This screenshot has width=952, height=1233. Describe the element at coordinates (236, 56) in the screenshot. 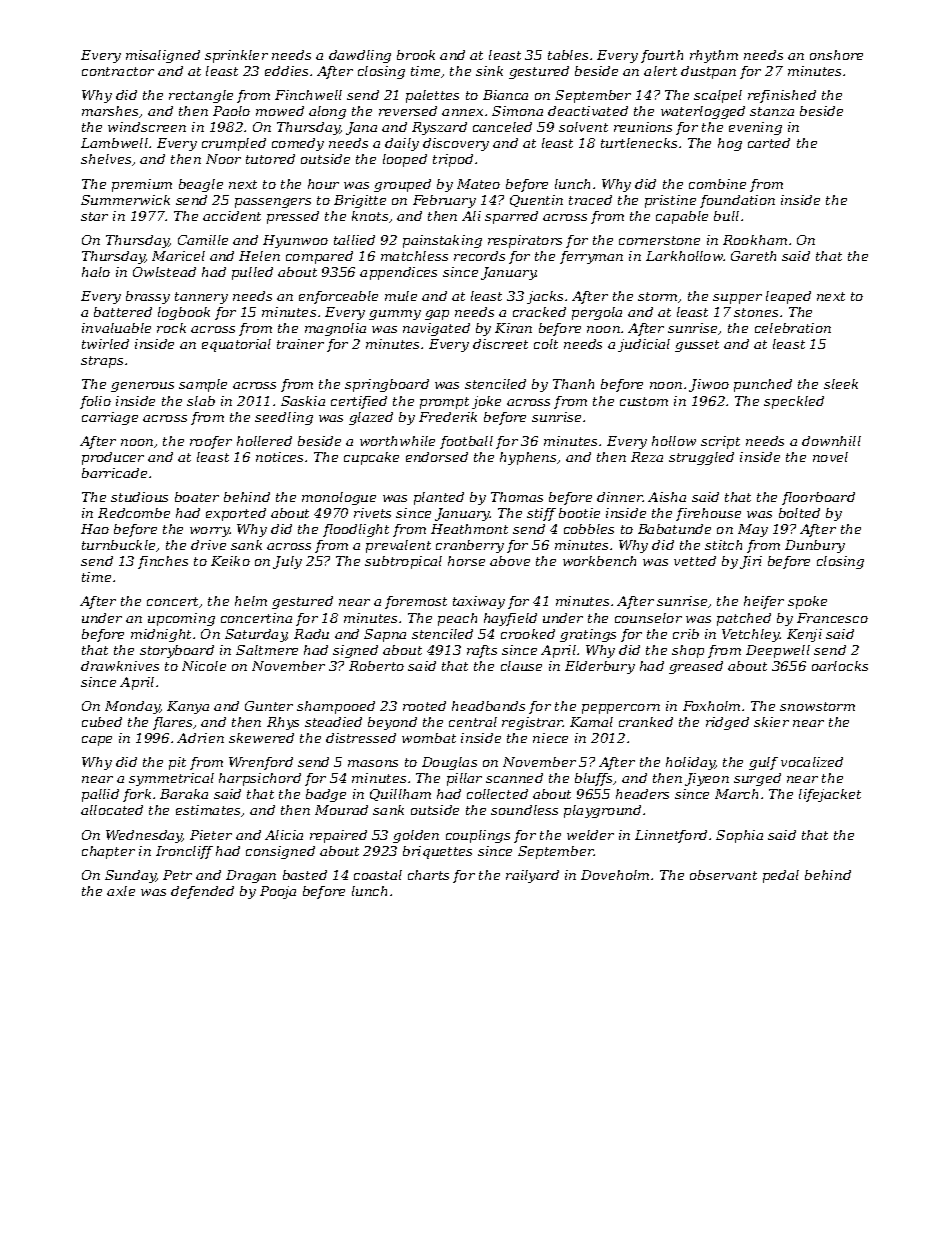

I see `sprinkler` at that location.
